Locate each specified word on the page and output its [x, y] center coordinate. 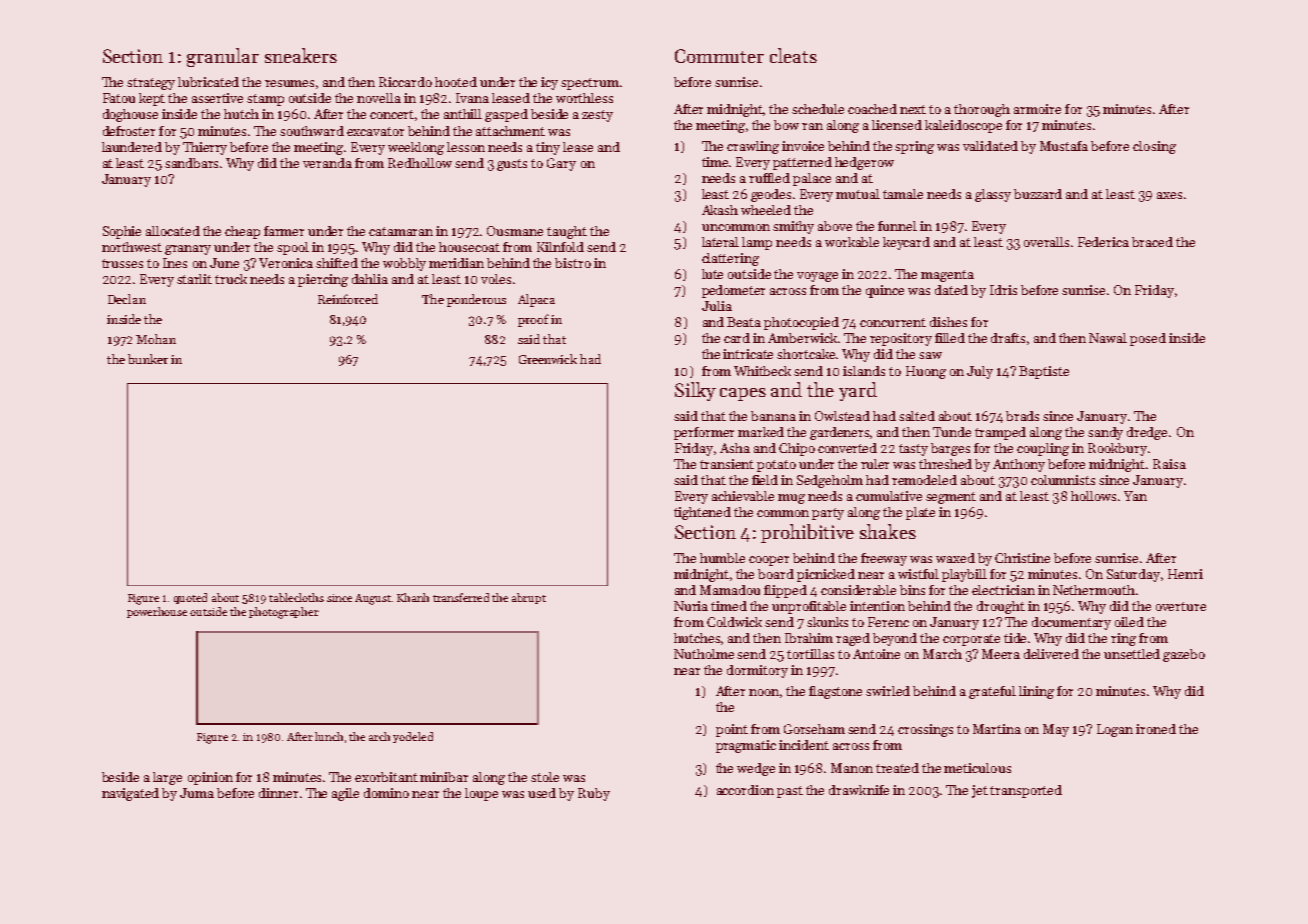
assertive [217, 98]
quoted [190, 598]
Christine [1022, 558]
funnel [897, 226]
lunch [329, 736]
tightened [702, 513]
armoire [1037, 109]
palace [812, 179]
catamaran [401, 231]
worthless [584, 98]
